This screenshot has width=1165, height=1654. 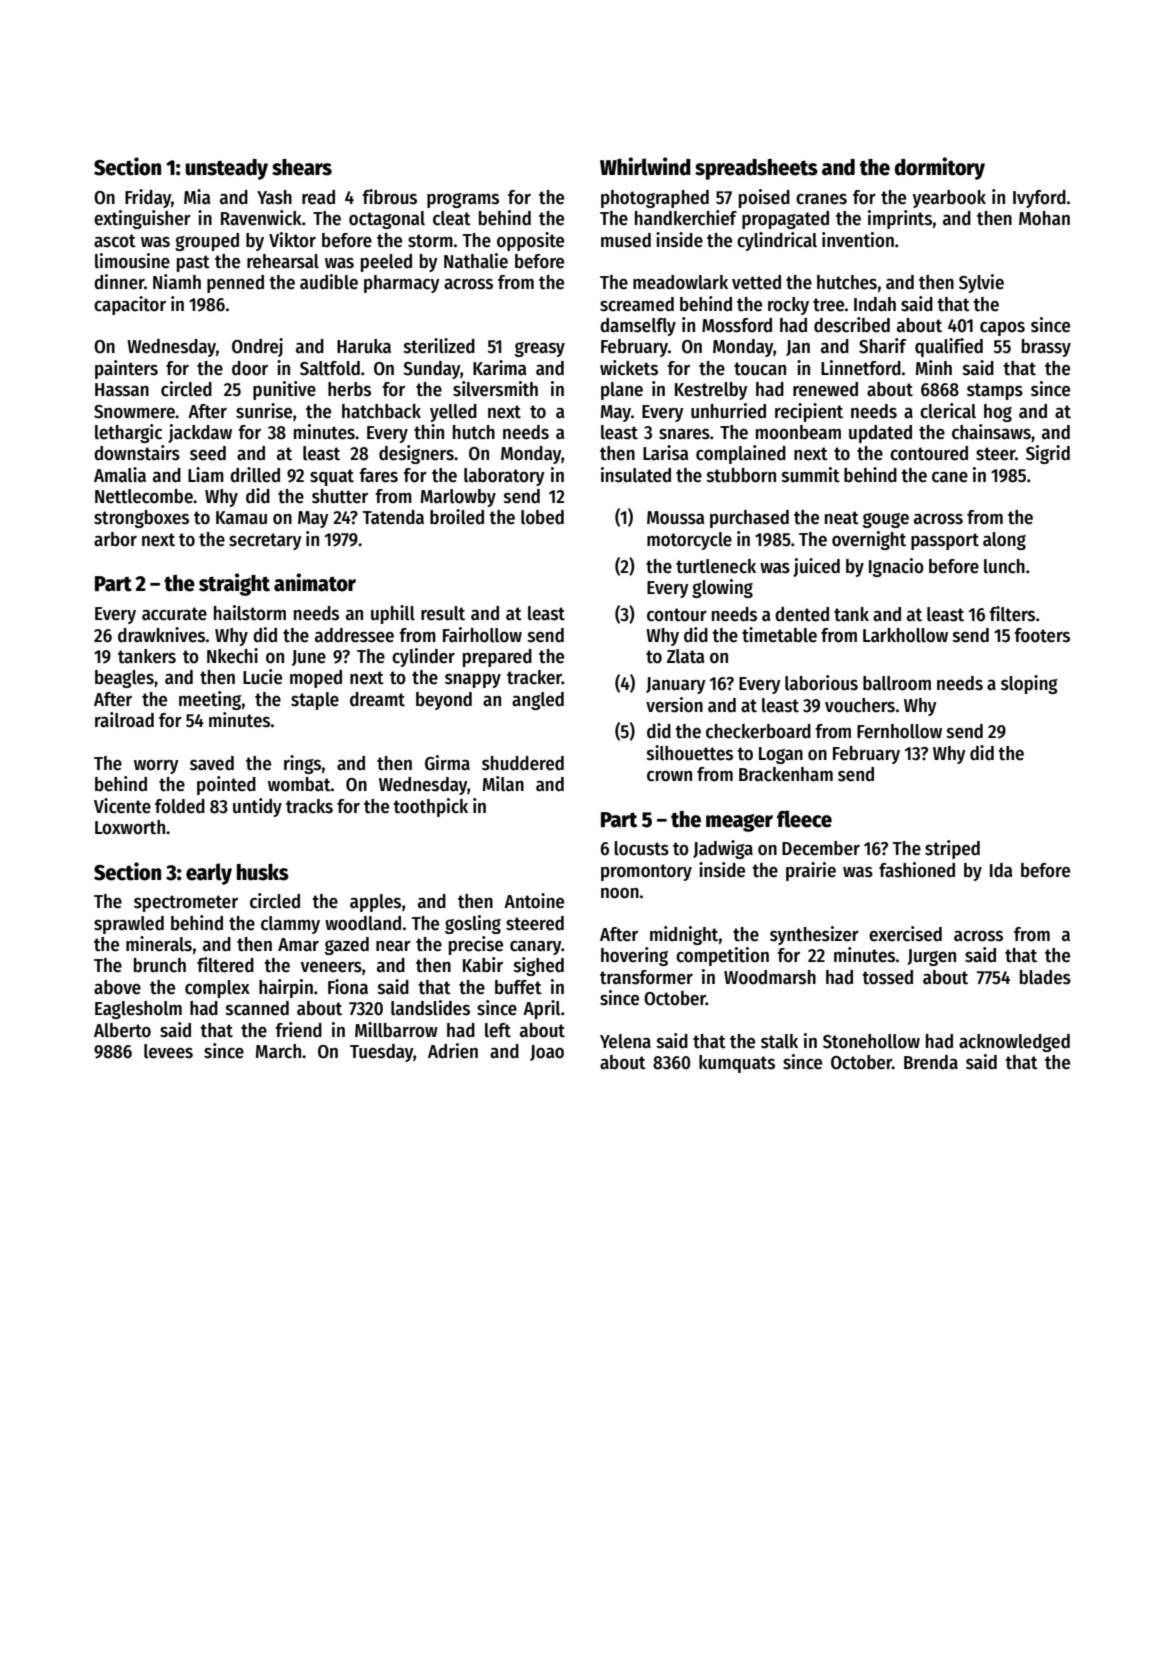 What do you see at coordinates (1012, 614) in the screenshot?
I see `filters` at bounding box center [1012, 614].
